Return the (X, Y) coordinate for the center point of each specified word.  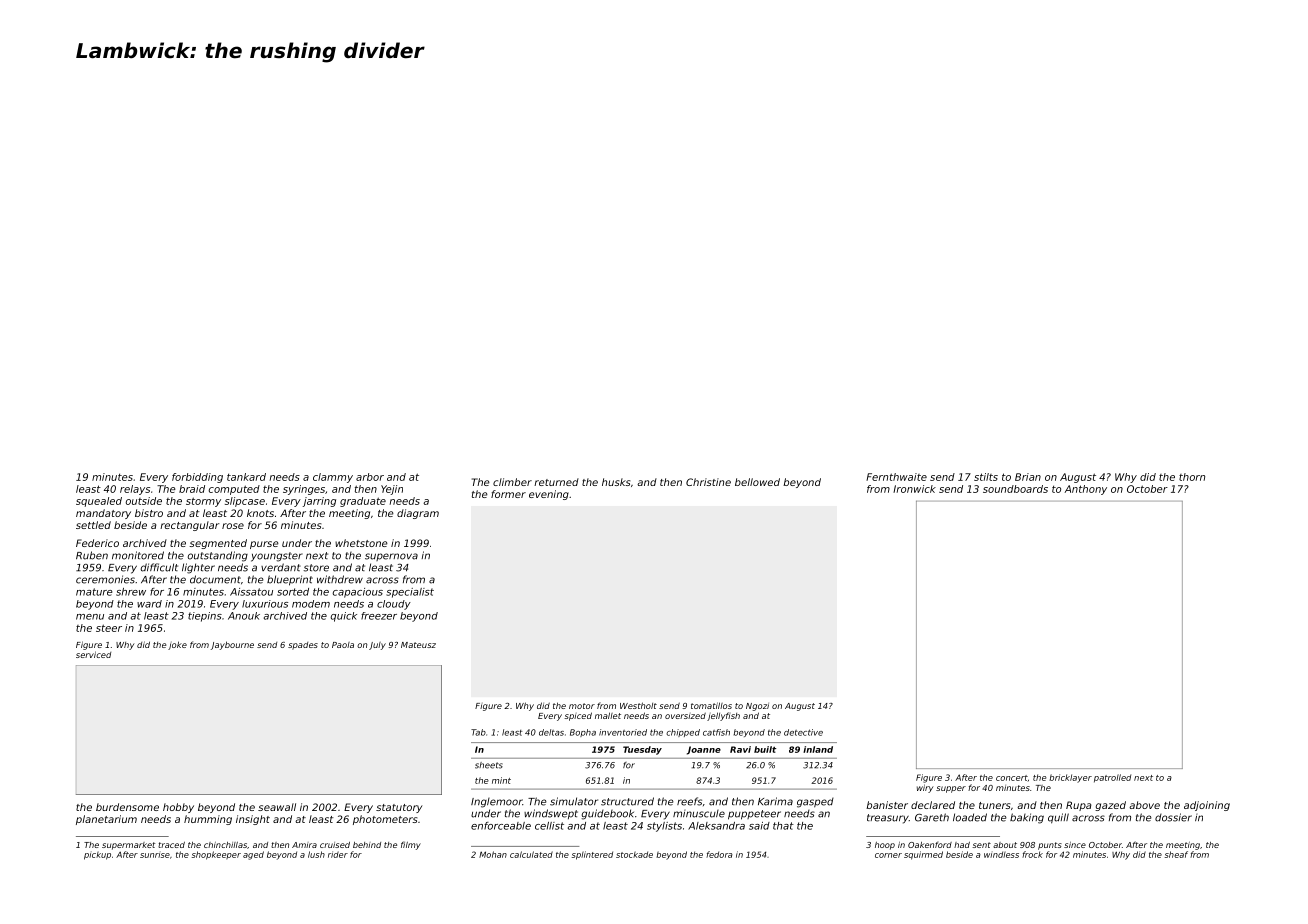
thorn (1192, 477)
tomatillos (711, 705)
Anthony (1086, 490)
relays (135, 490)
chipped (683, 733)
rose (233, 526)
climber (512, 482)
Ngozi (757, 707)
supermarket (129, 846)
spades (303, 646)
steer (109, 628)
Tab (478, 732)
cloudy (394, 605)
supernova (391, 557)
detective (803, 732)
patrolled (1112, 778)
